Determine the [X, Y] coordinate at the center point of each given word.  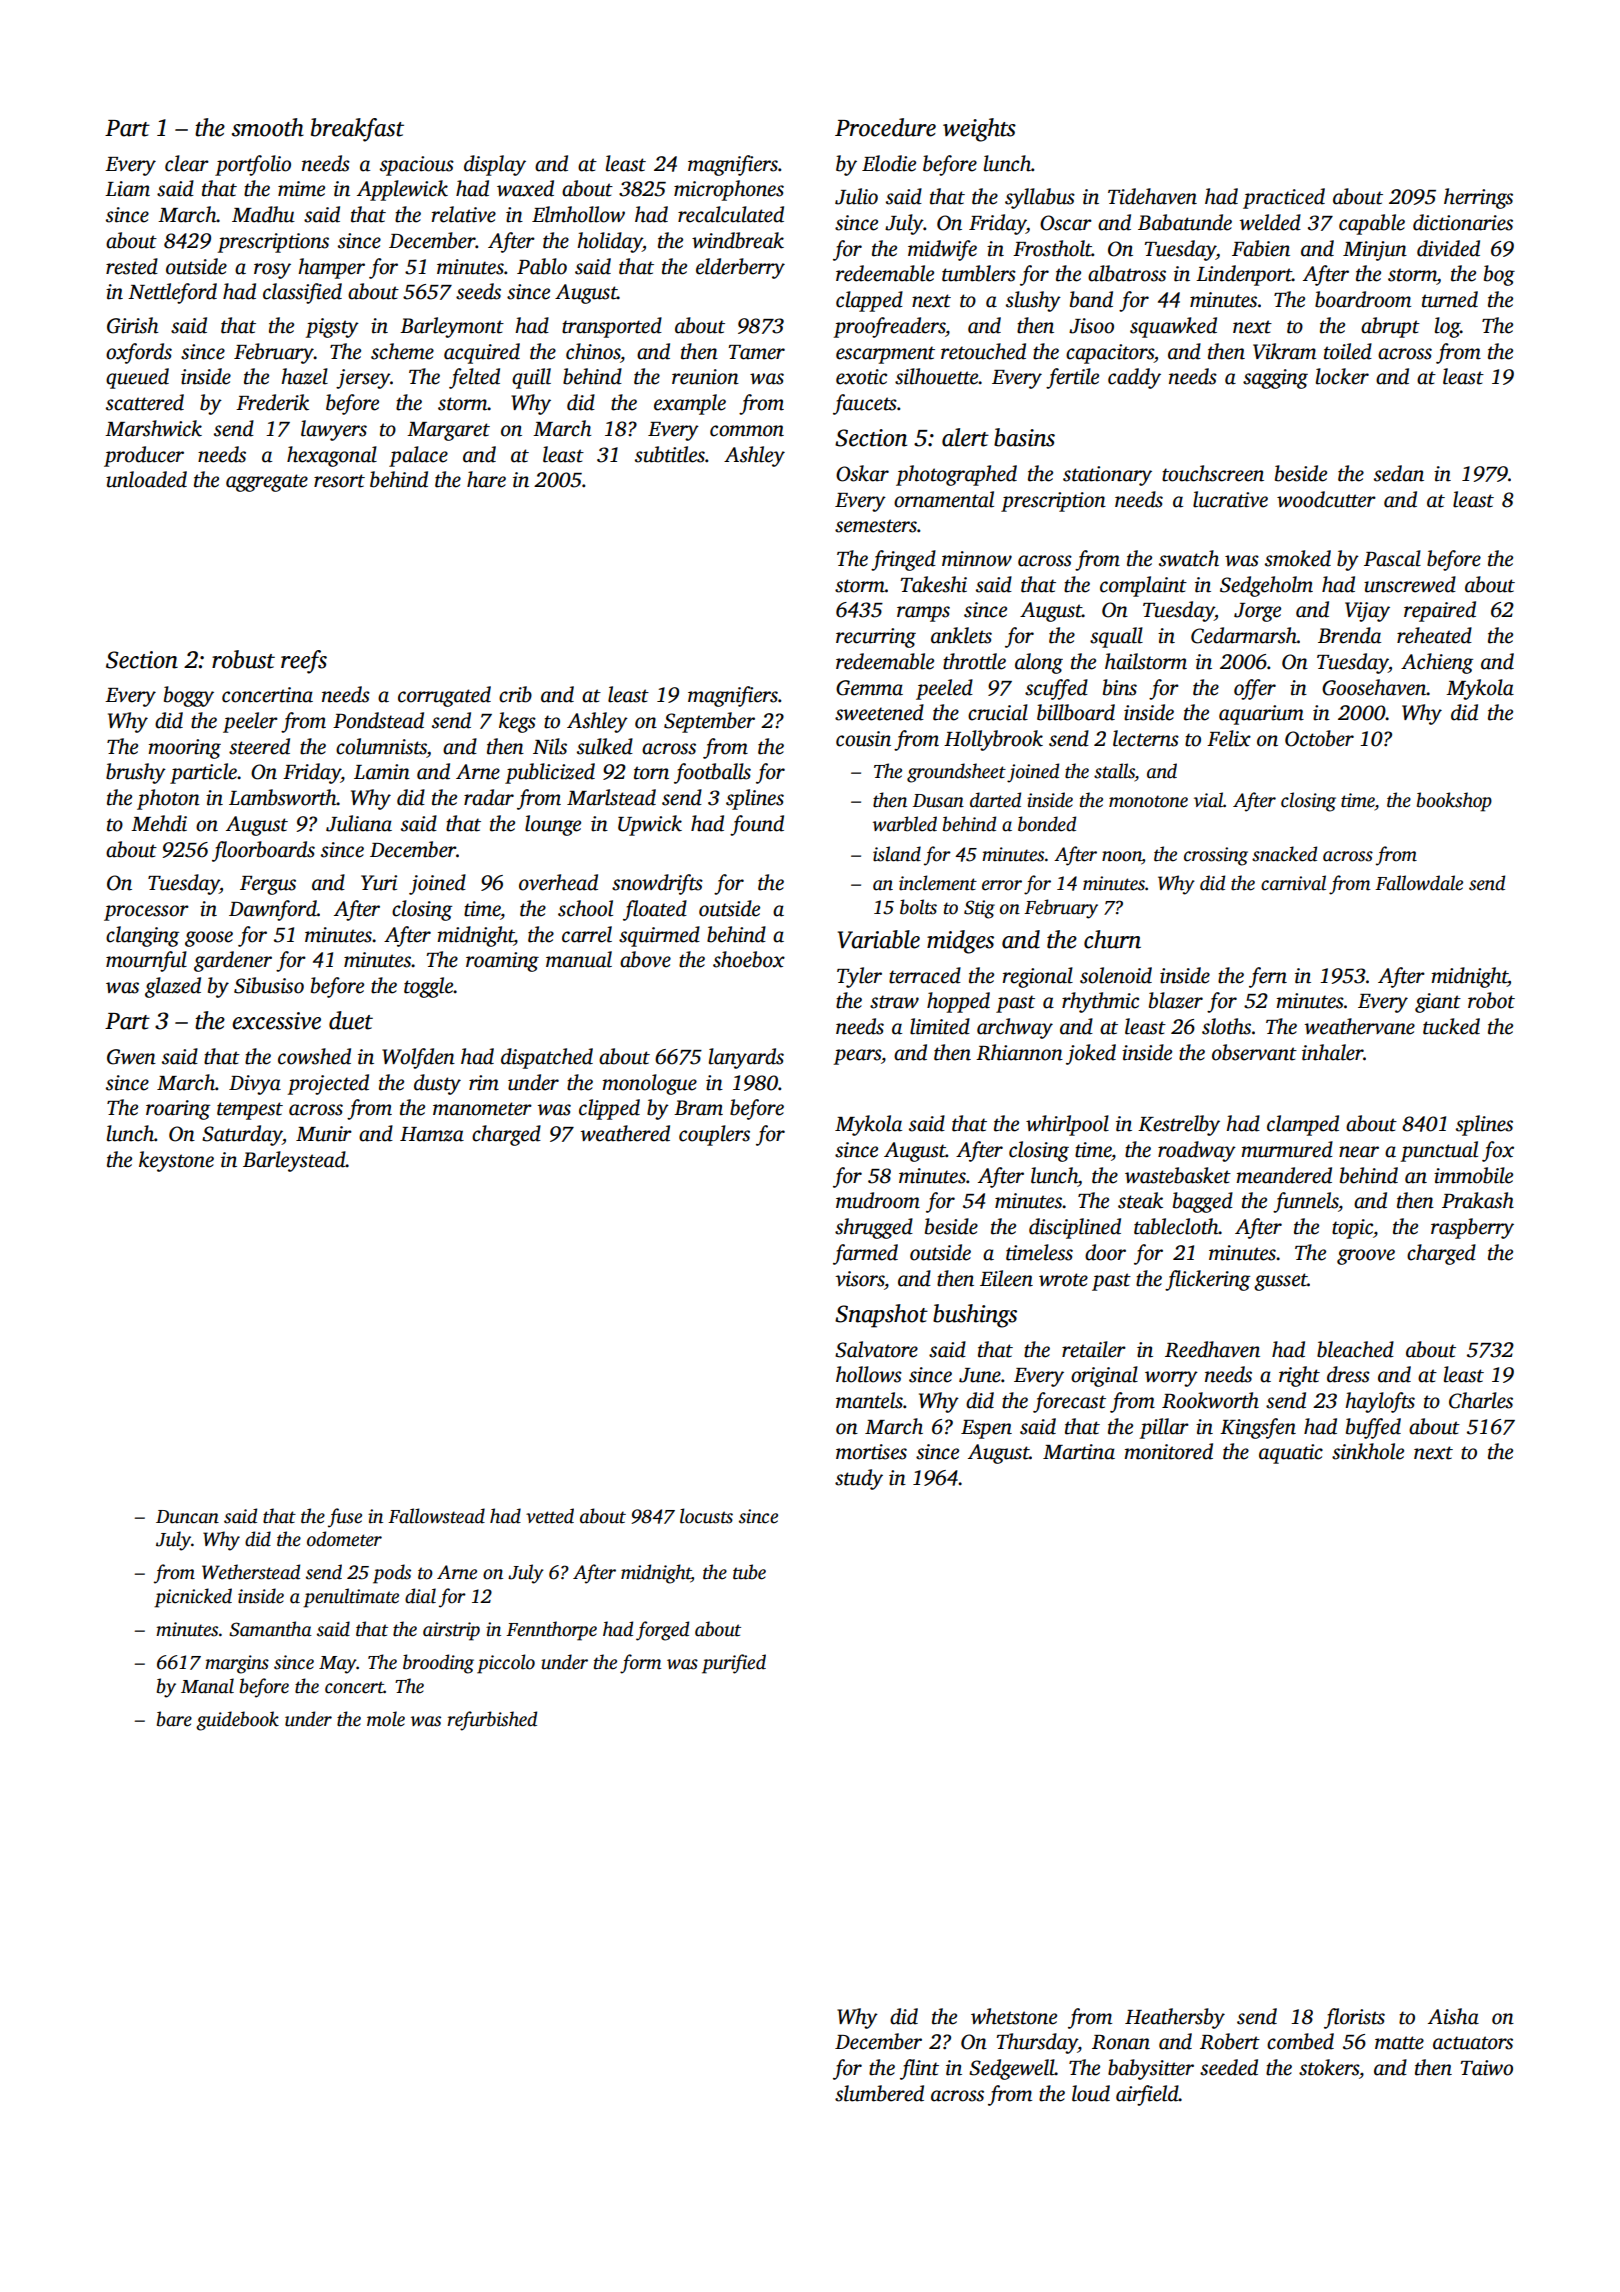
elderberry [740, 268]
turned [1450, 299]
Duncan [187, 1517]
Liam [127, 189]
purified [734, 1664]
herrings [1478, 198]
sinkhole [1368, 1451]
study [859, 1479]
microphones [729, 190]
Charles [1481, 1400]
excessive [276, 1021]
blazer [1176, 1000]
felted [474, 378]
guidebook [237, 1721]
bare [174, 1719]
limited [940, 1026]
